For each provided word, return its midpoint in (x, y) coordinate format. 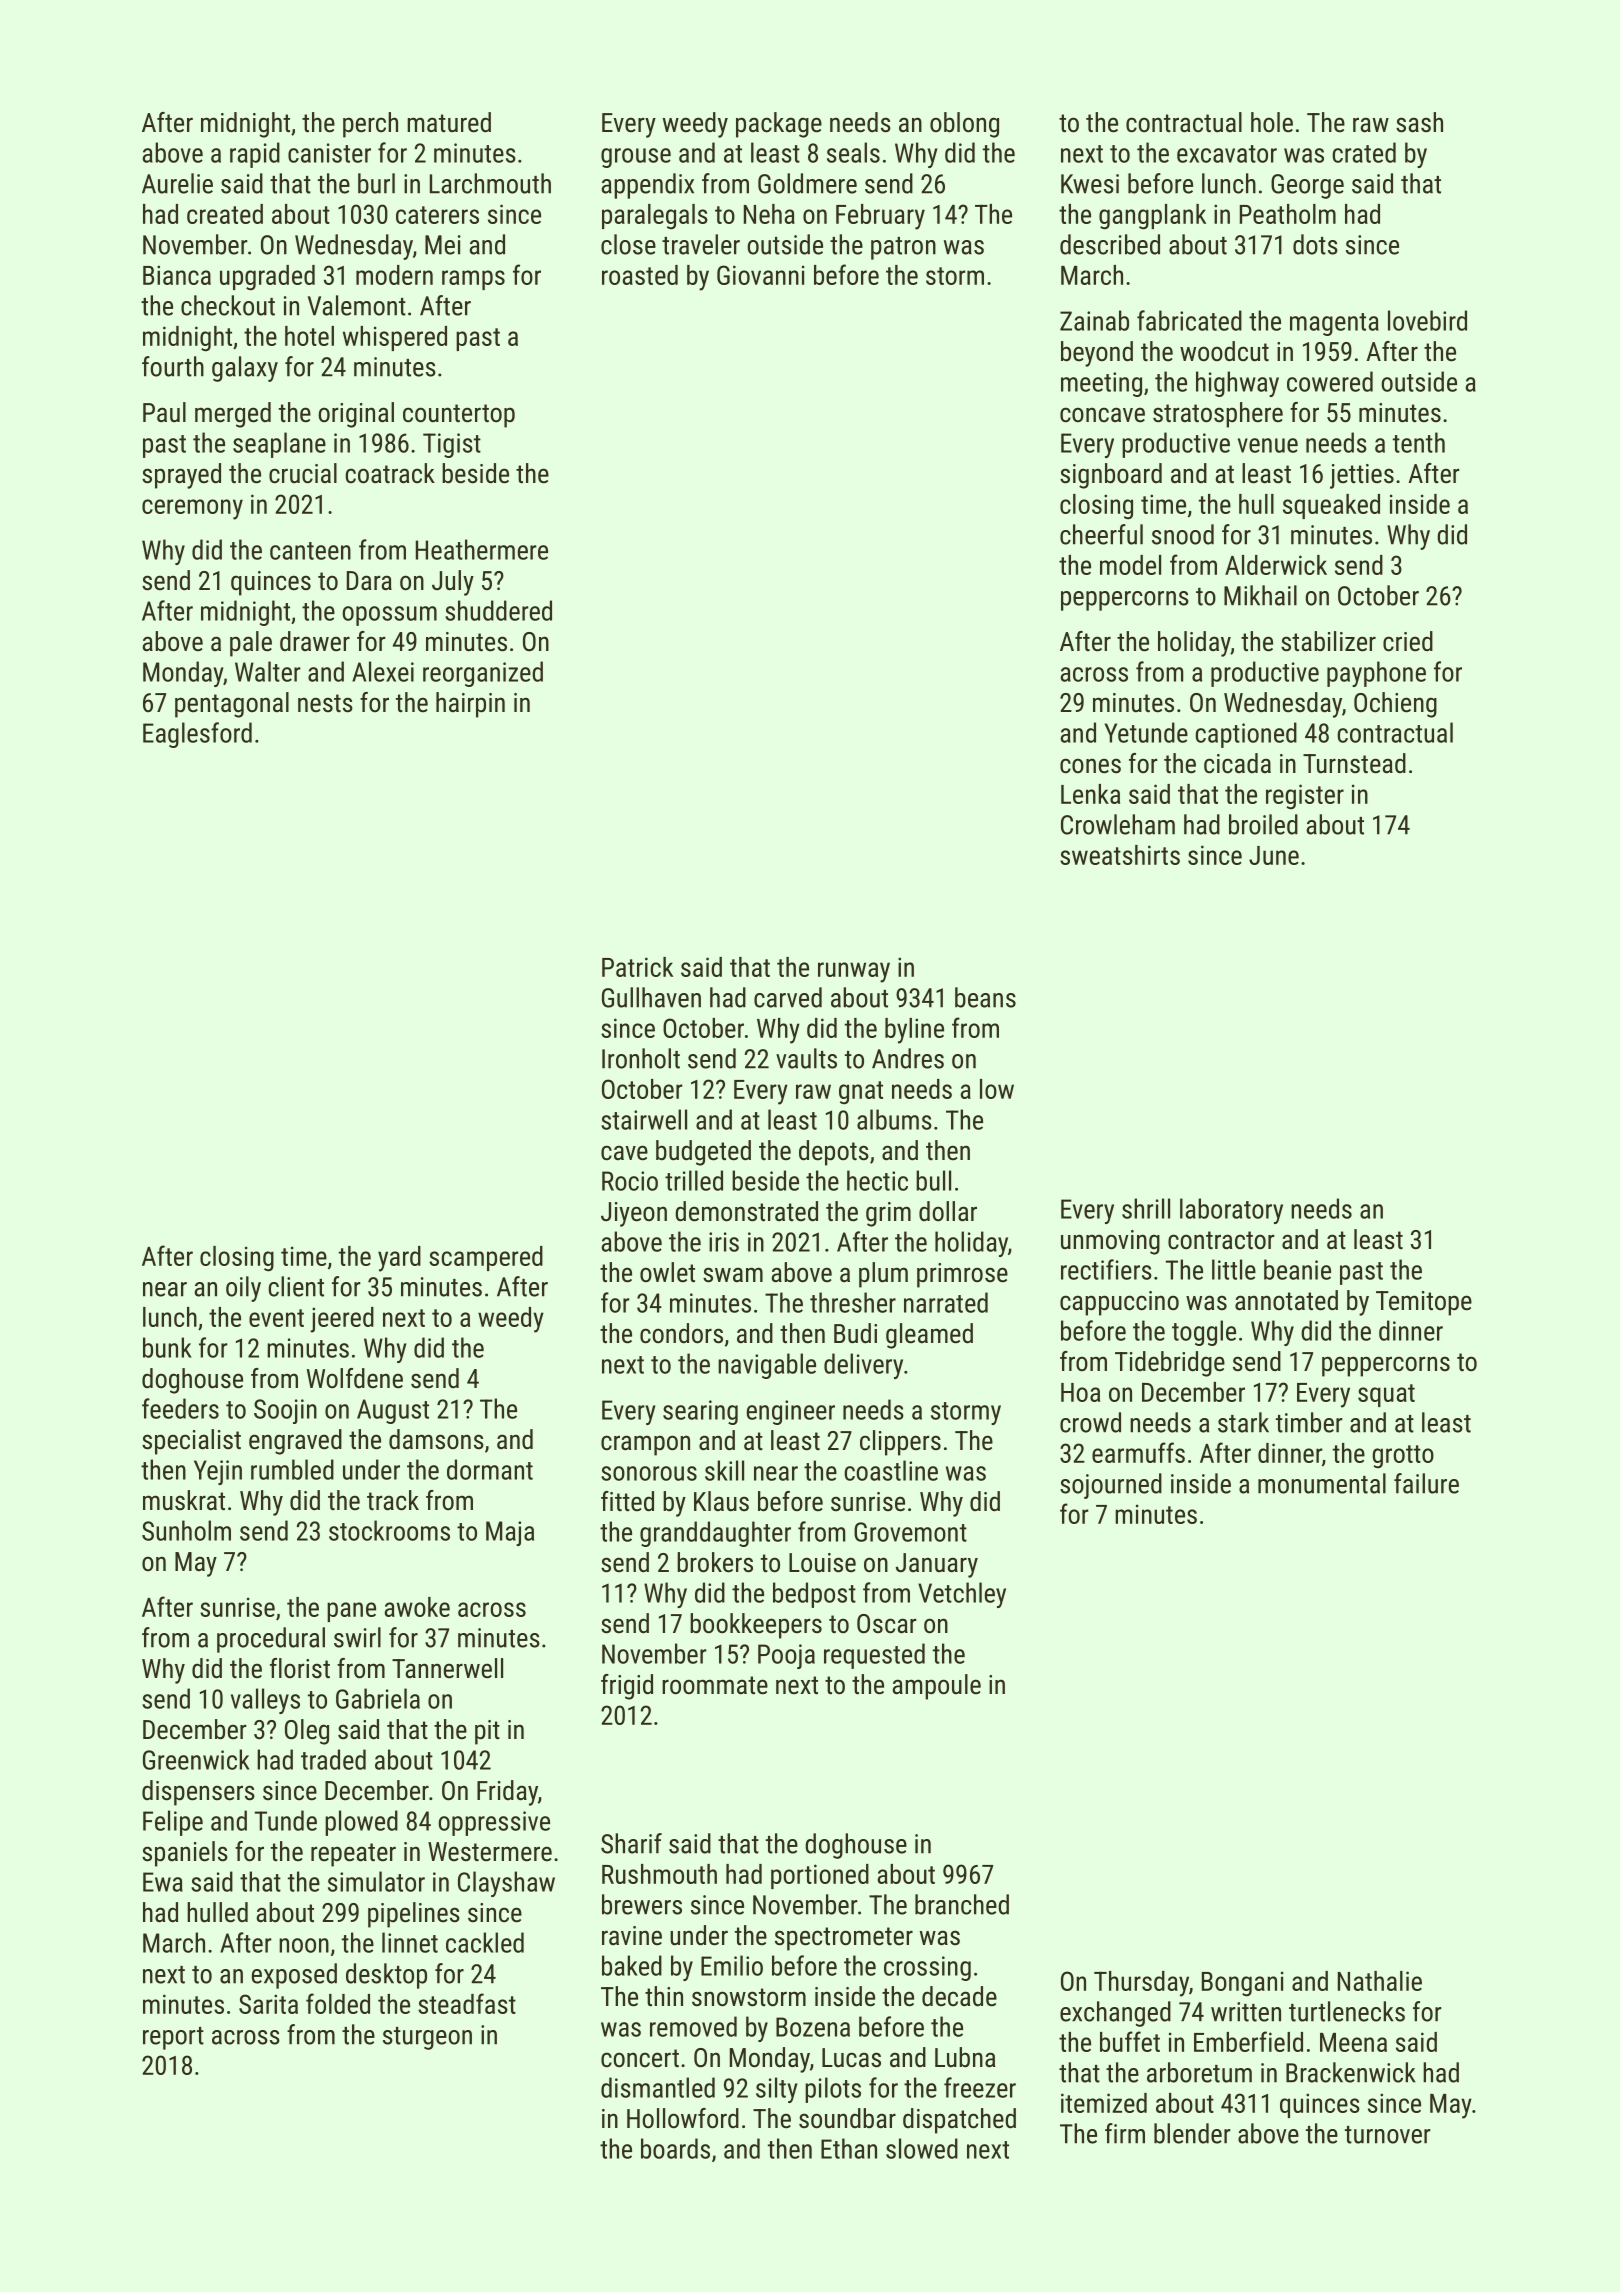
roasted (640, 275)
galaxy (245, 369)
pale (251, 644)
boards (675, 2148)
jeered (342, 1320)
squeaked (1331, 506)
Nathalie (1380, 1981)
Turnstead (1354, 763)
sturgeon (427, 2038)
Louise (822, 1563)
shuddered (498, 610)
